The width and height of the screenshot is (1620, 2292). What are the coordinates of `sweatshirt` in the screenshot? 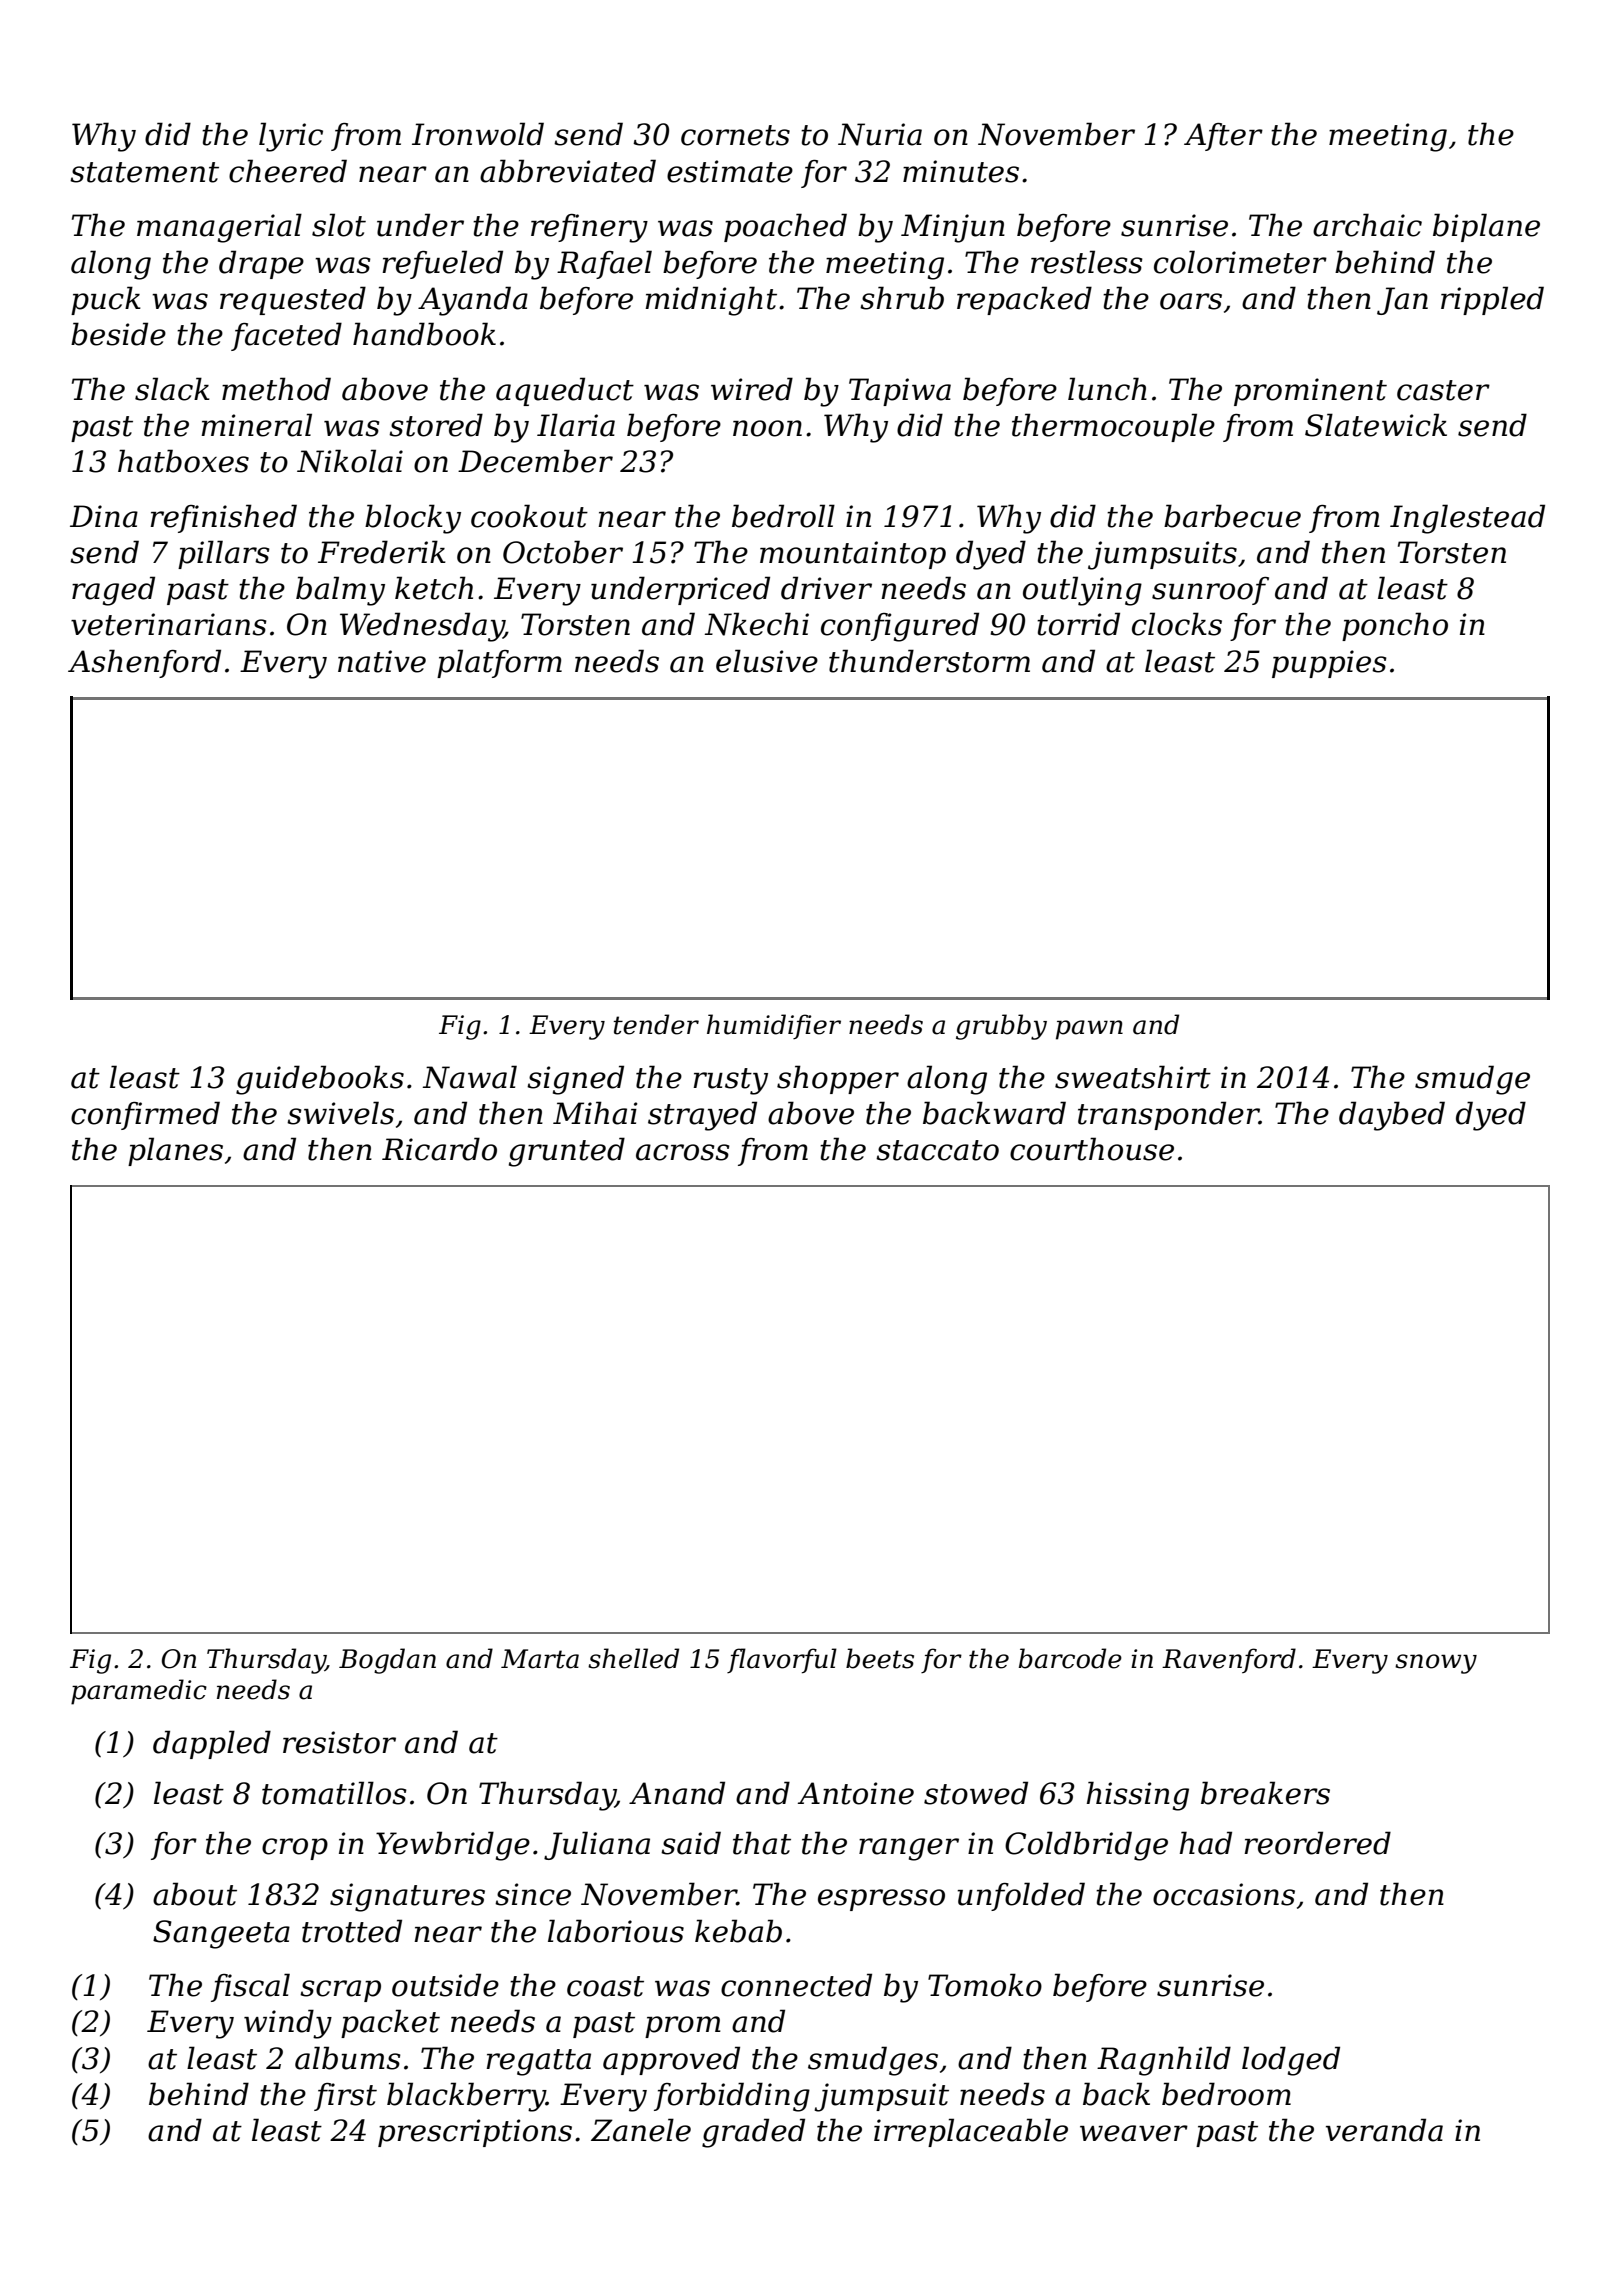 It's located at (1133, 1077).
